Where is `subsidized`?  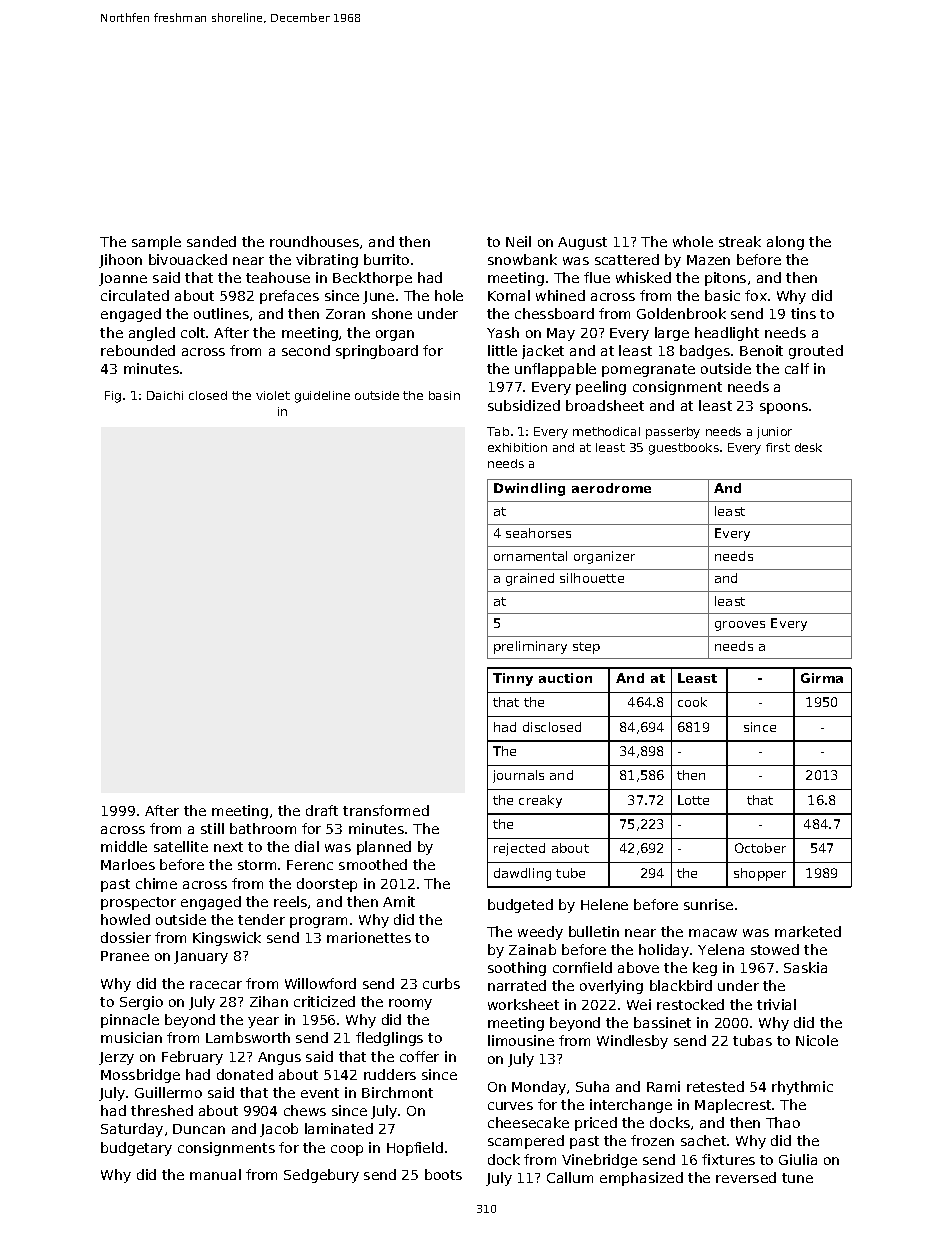
subsidized is located at coordinates (524, 405).
